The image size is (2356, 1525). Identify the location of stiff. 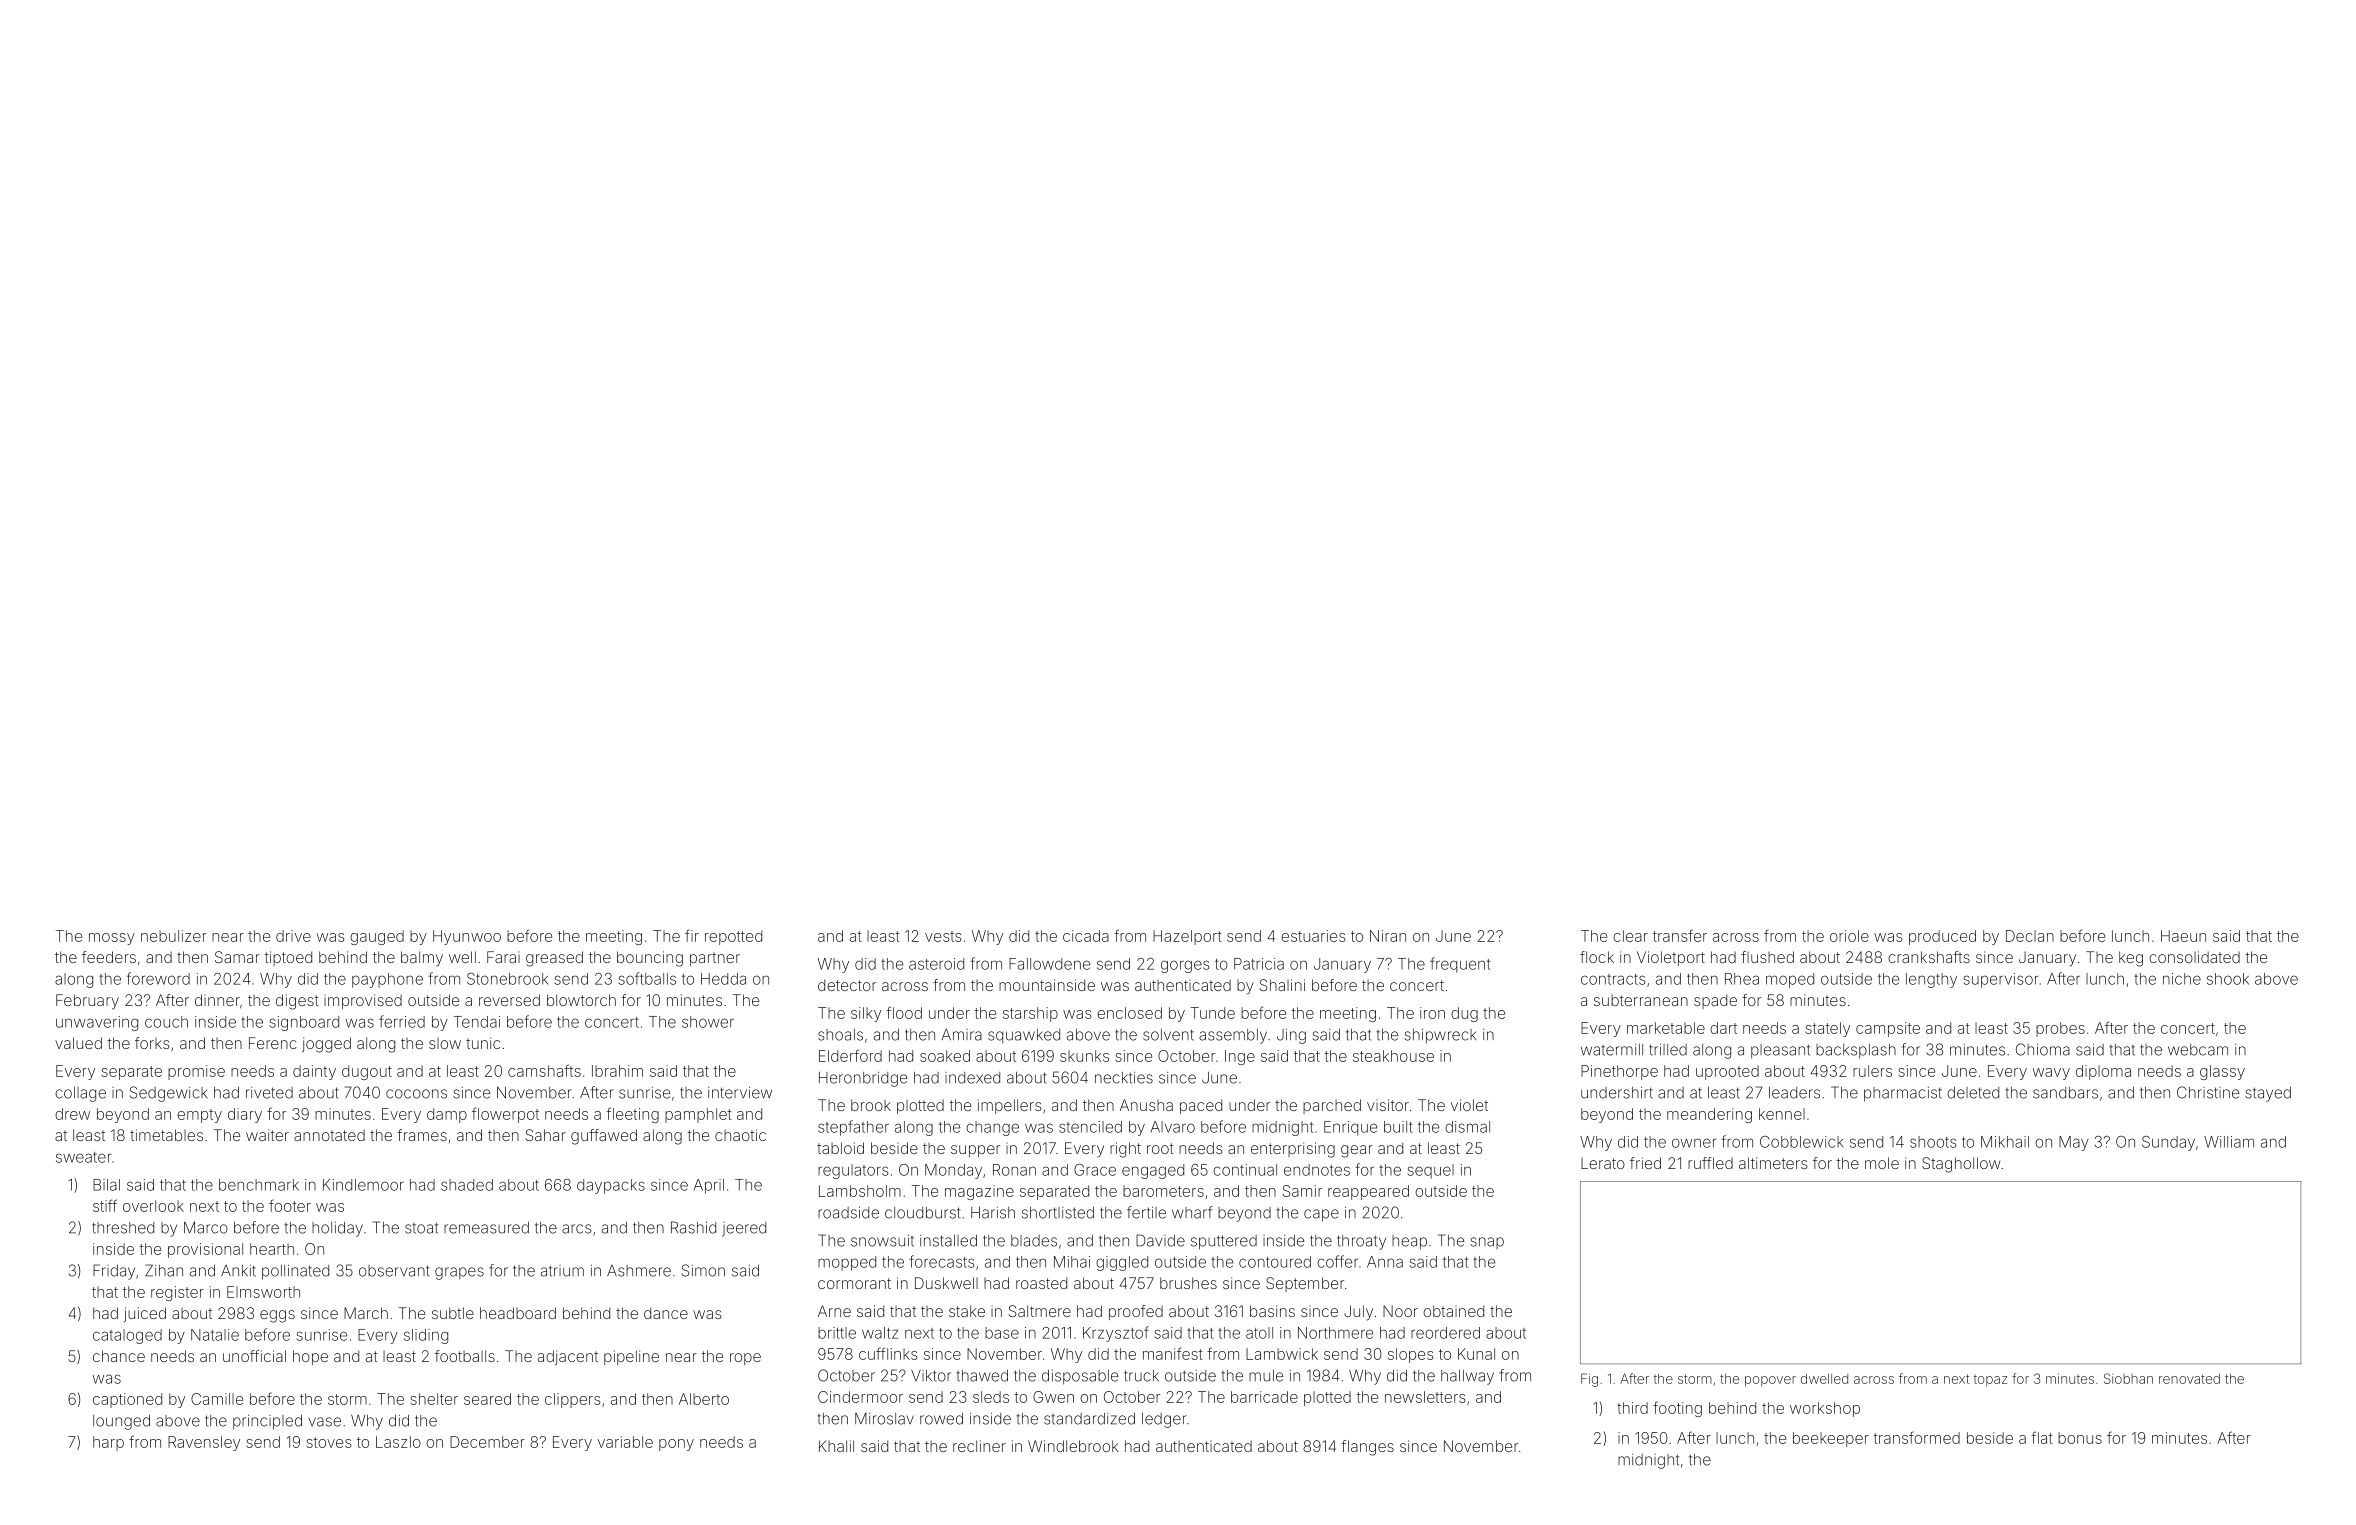
(105, 1205).
